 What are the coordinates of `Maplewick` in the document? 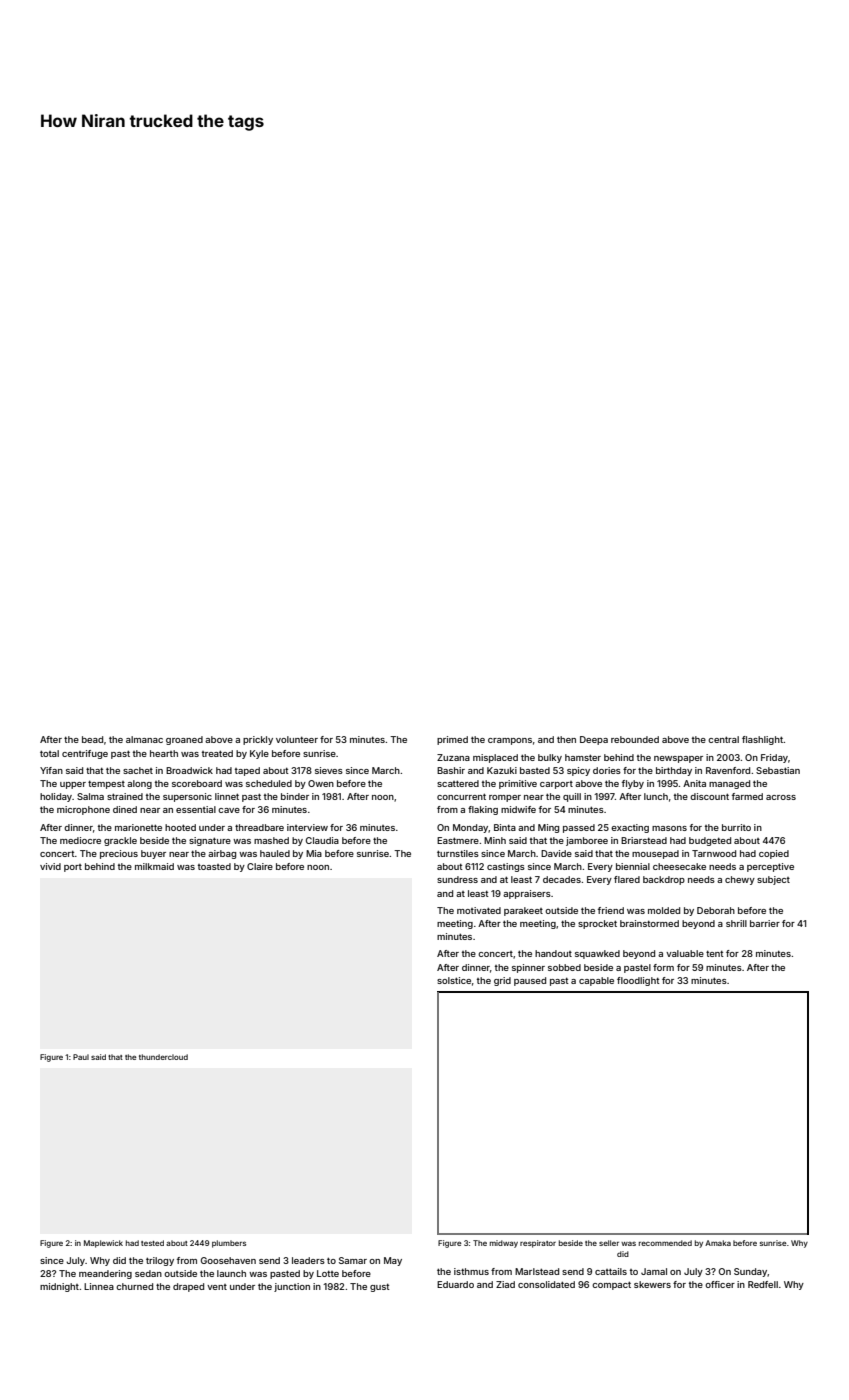 It's located at (103, 1244).
